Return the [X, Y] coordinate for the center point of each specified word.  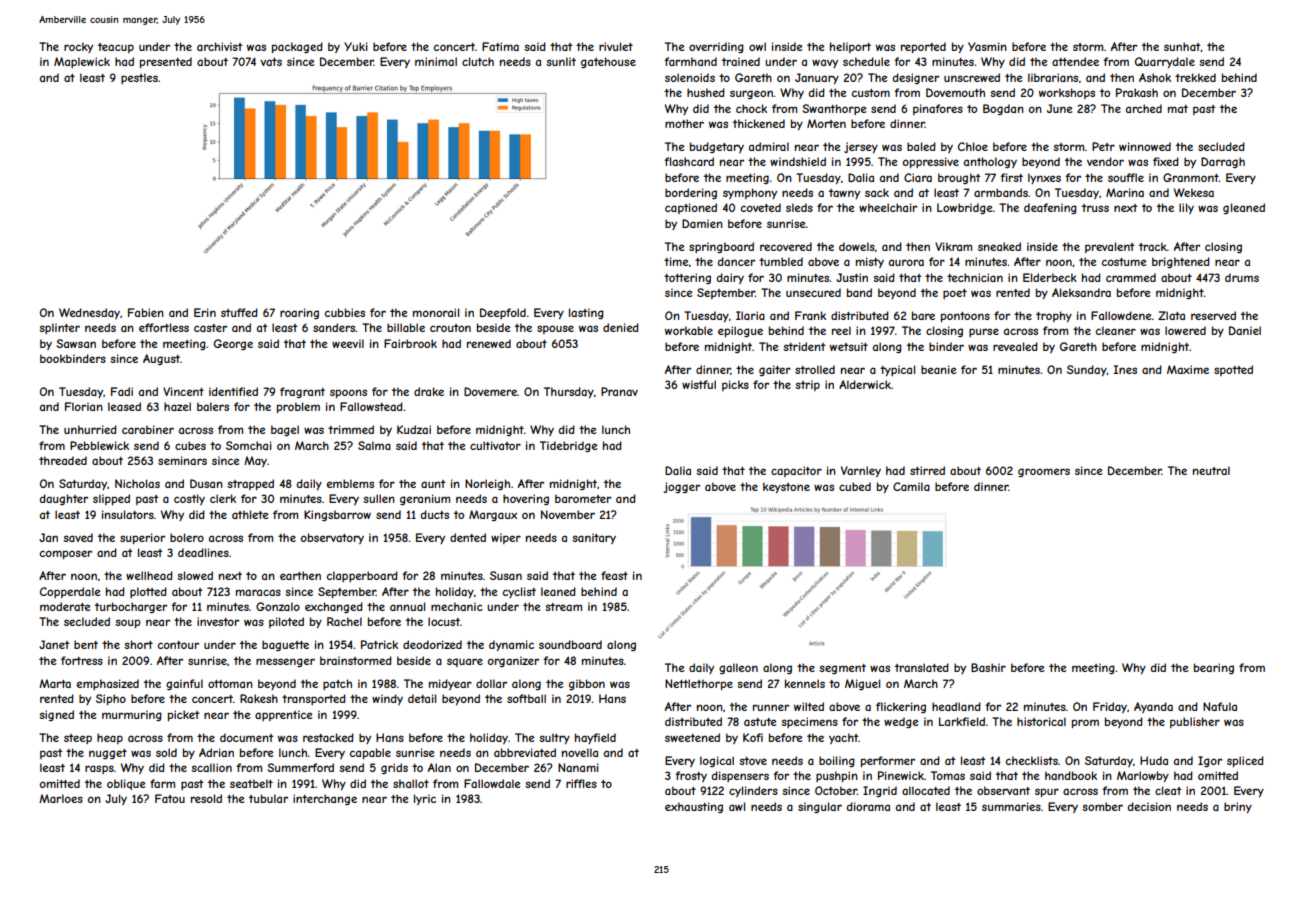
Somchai [249, 445]
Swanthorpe [834, 109]
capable [370, 753]
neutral [1211, 470]
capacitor [796, 471]
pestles [139, 78]
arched [1144, 108]
